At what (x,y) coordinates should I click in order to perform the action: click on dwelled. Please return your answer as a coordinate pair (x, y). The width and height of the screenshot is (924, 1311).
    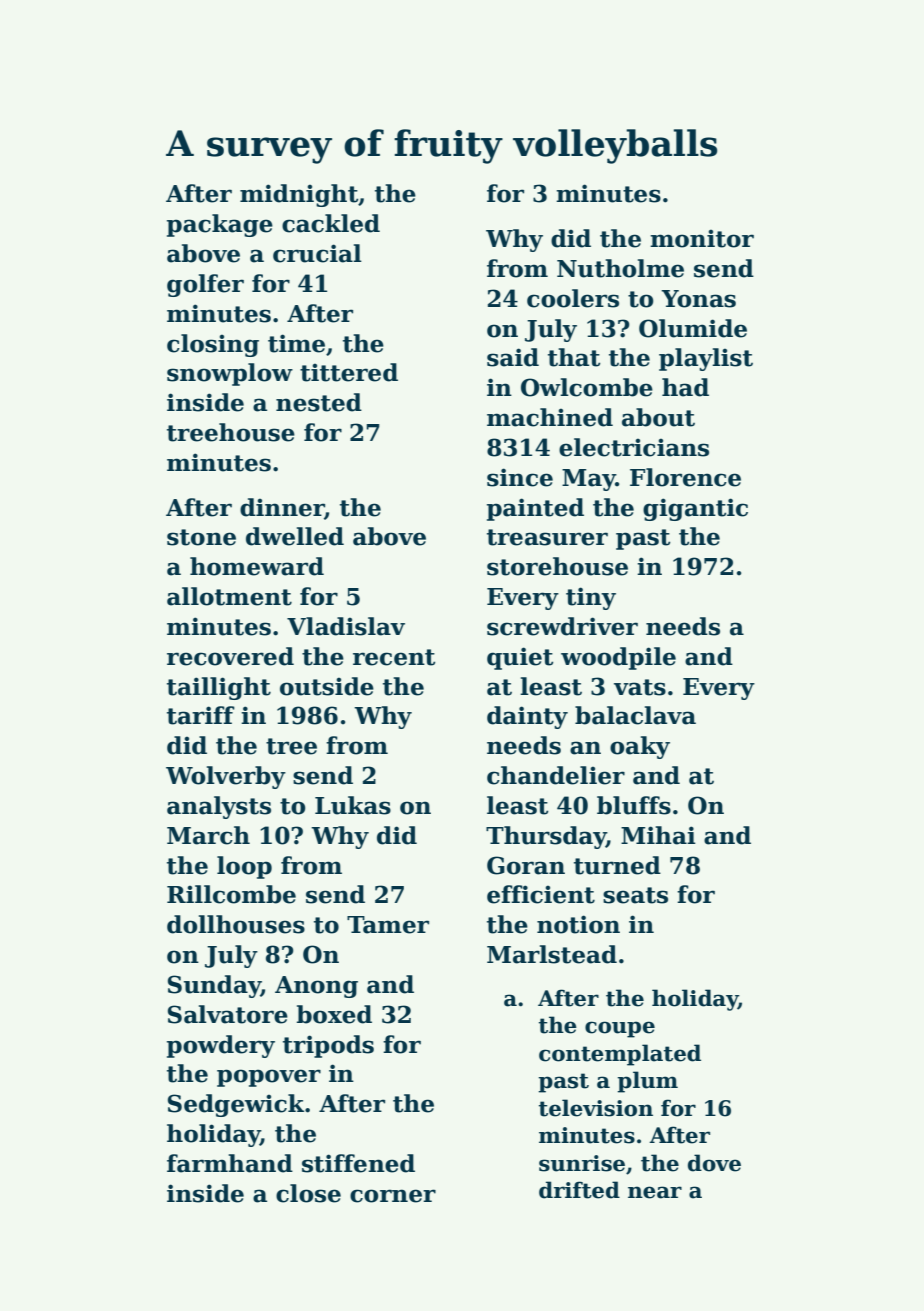
    Looking at the image, I should click on (295, 536).
